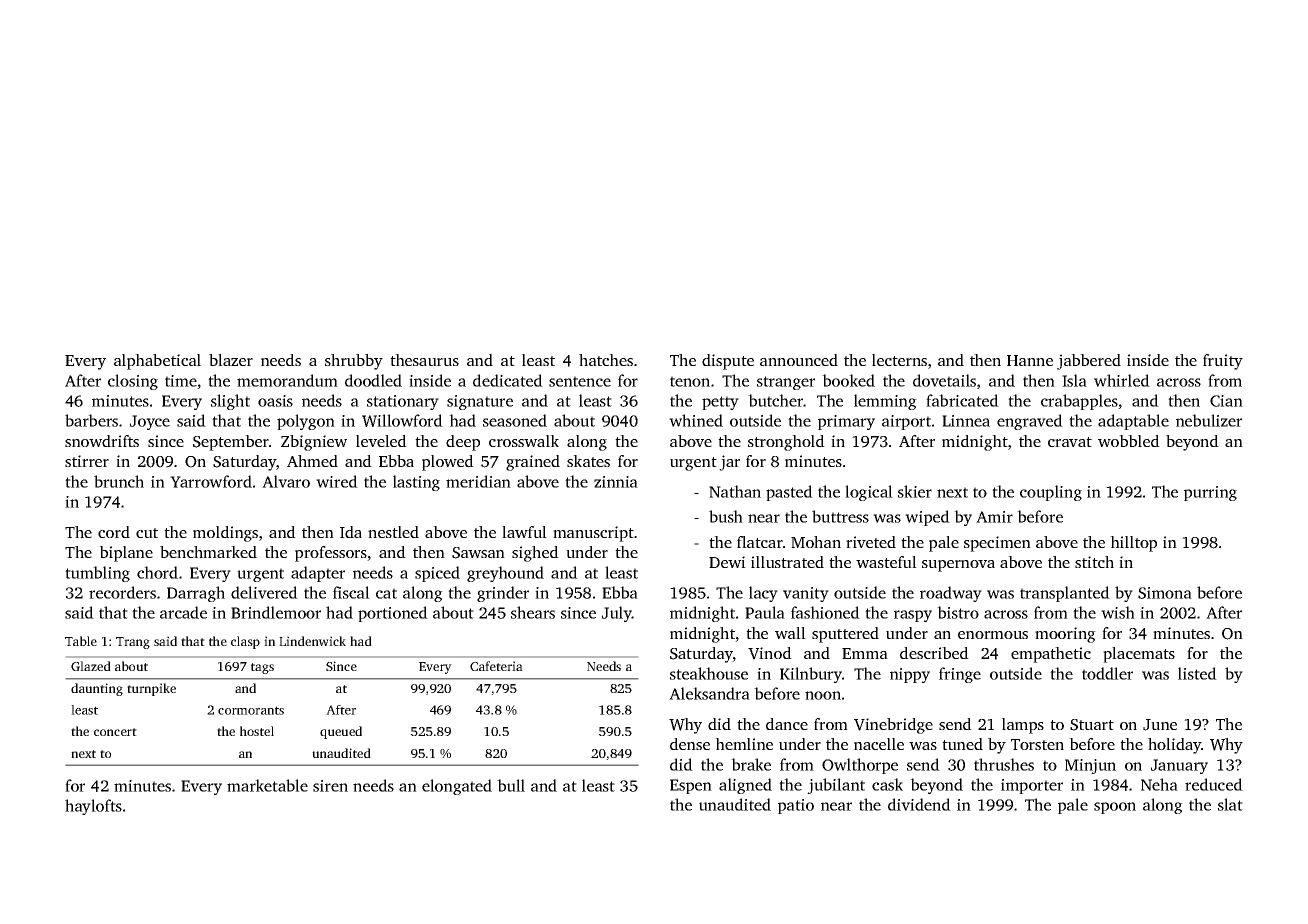 This document has width=1308, height=924. Describe the element at coordinates (606, 360) in the document. I see `hatches` at that location.
